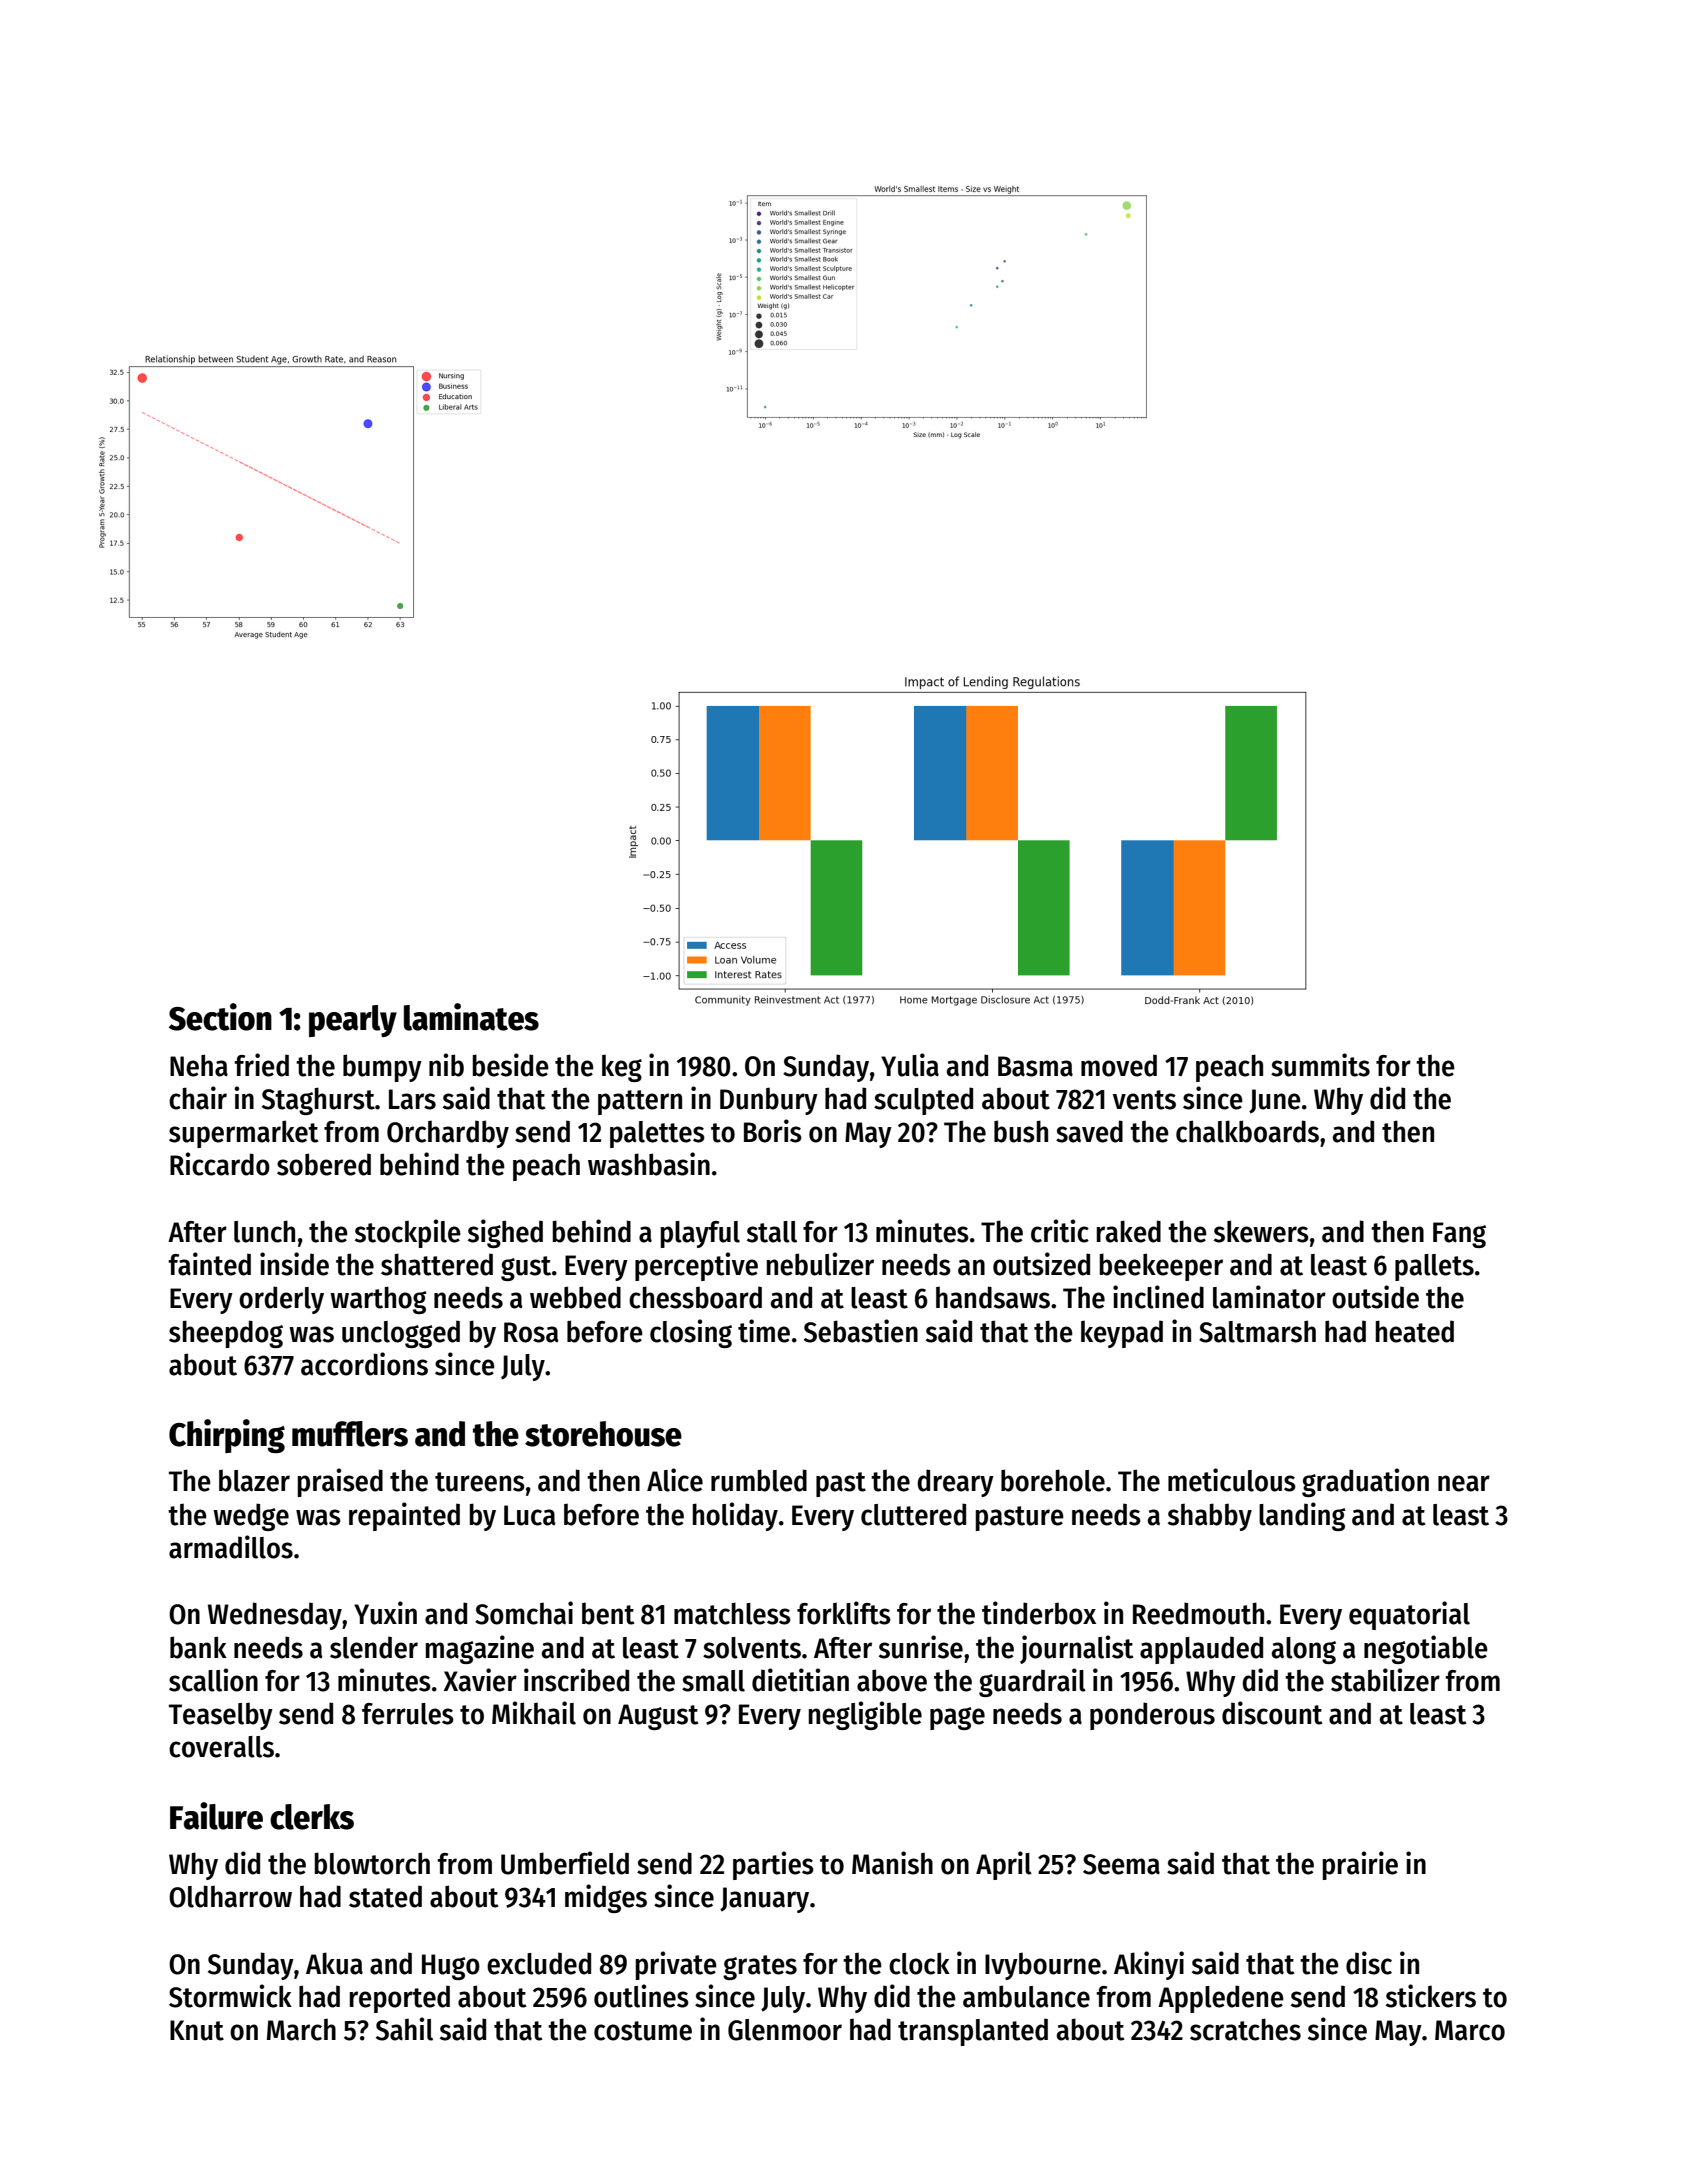 The image size is (1683, 2178). I want to click on laminates, so click(471, 1017).
